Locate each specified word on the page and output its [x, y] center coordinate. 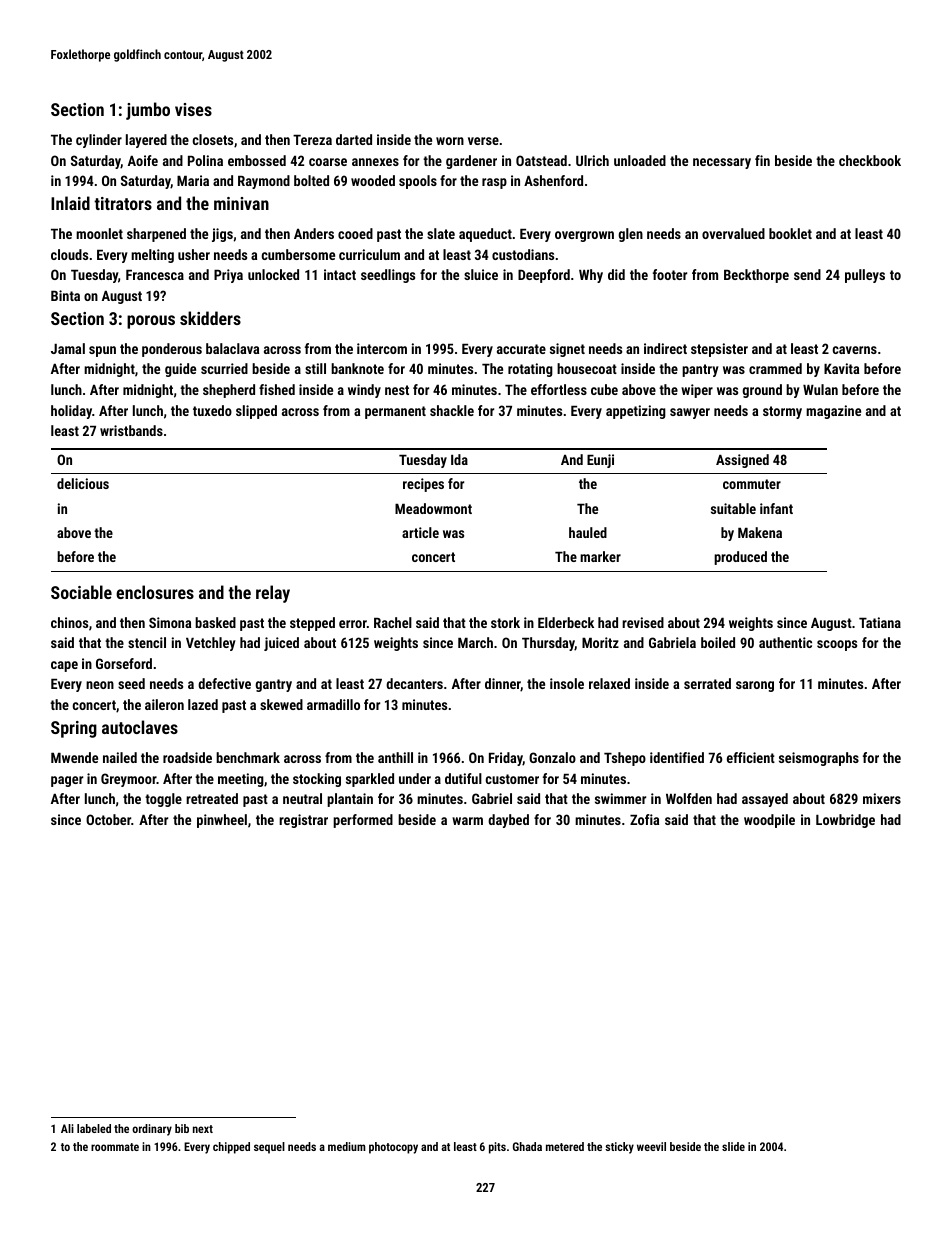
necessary [722, 163]
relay [273, 594]
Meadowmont [433, 508]
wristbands [131, 430]
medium [347, 1146]
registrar [303, 821]
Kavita [841, 368]
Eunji [600, 461]
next [203, 1129]
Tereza [312, 139]
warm [467, 821]
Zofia [644, 819]
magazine [833, 412]
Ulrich [592, 160]
